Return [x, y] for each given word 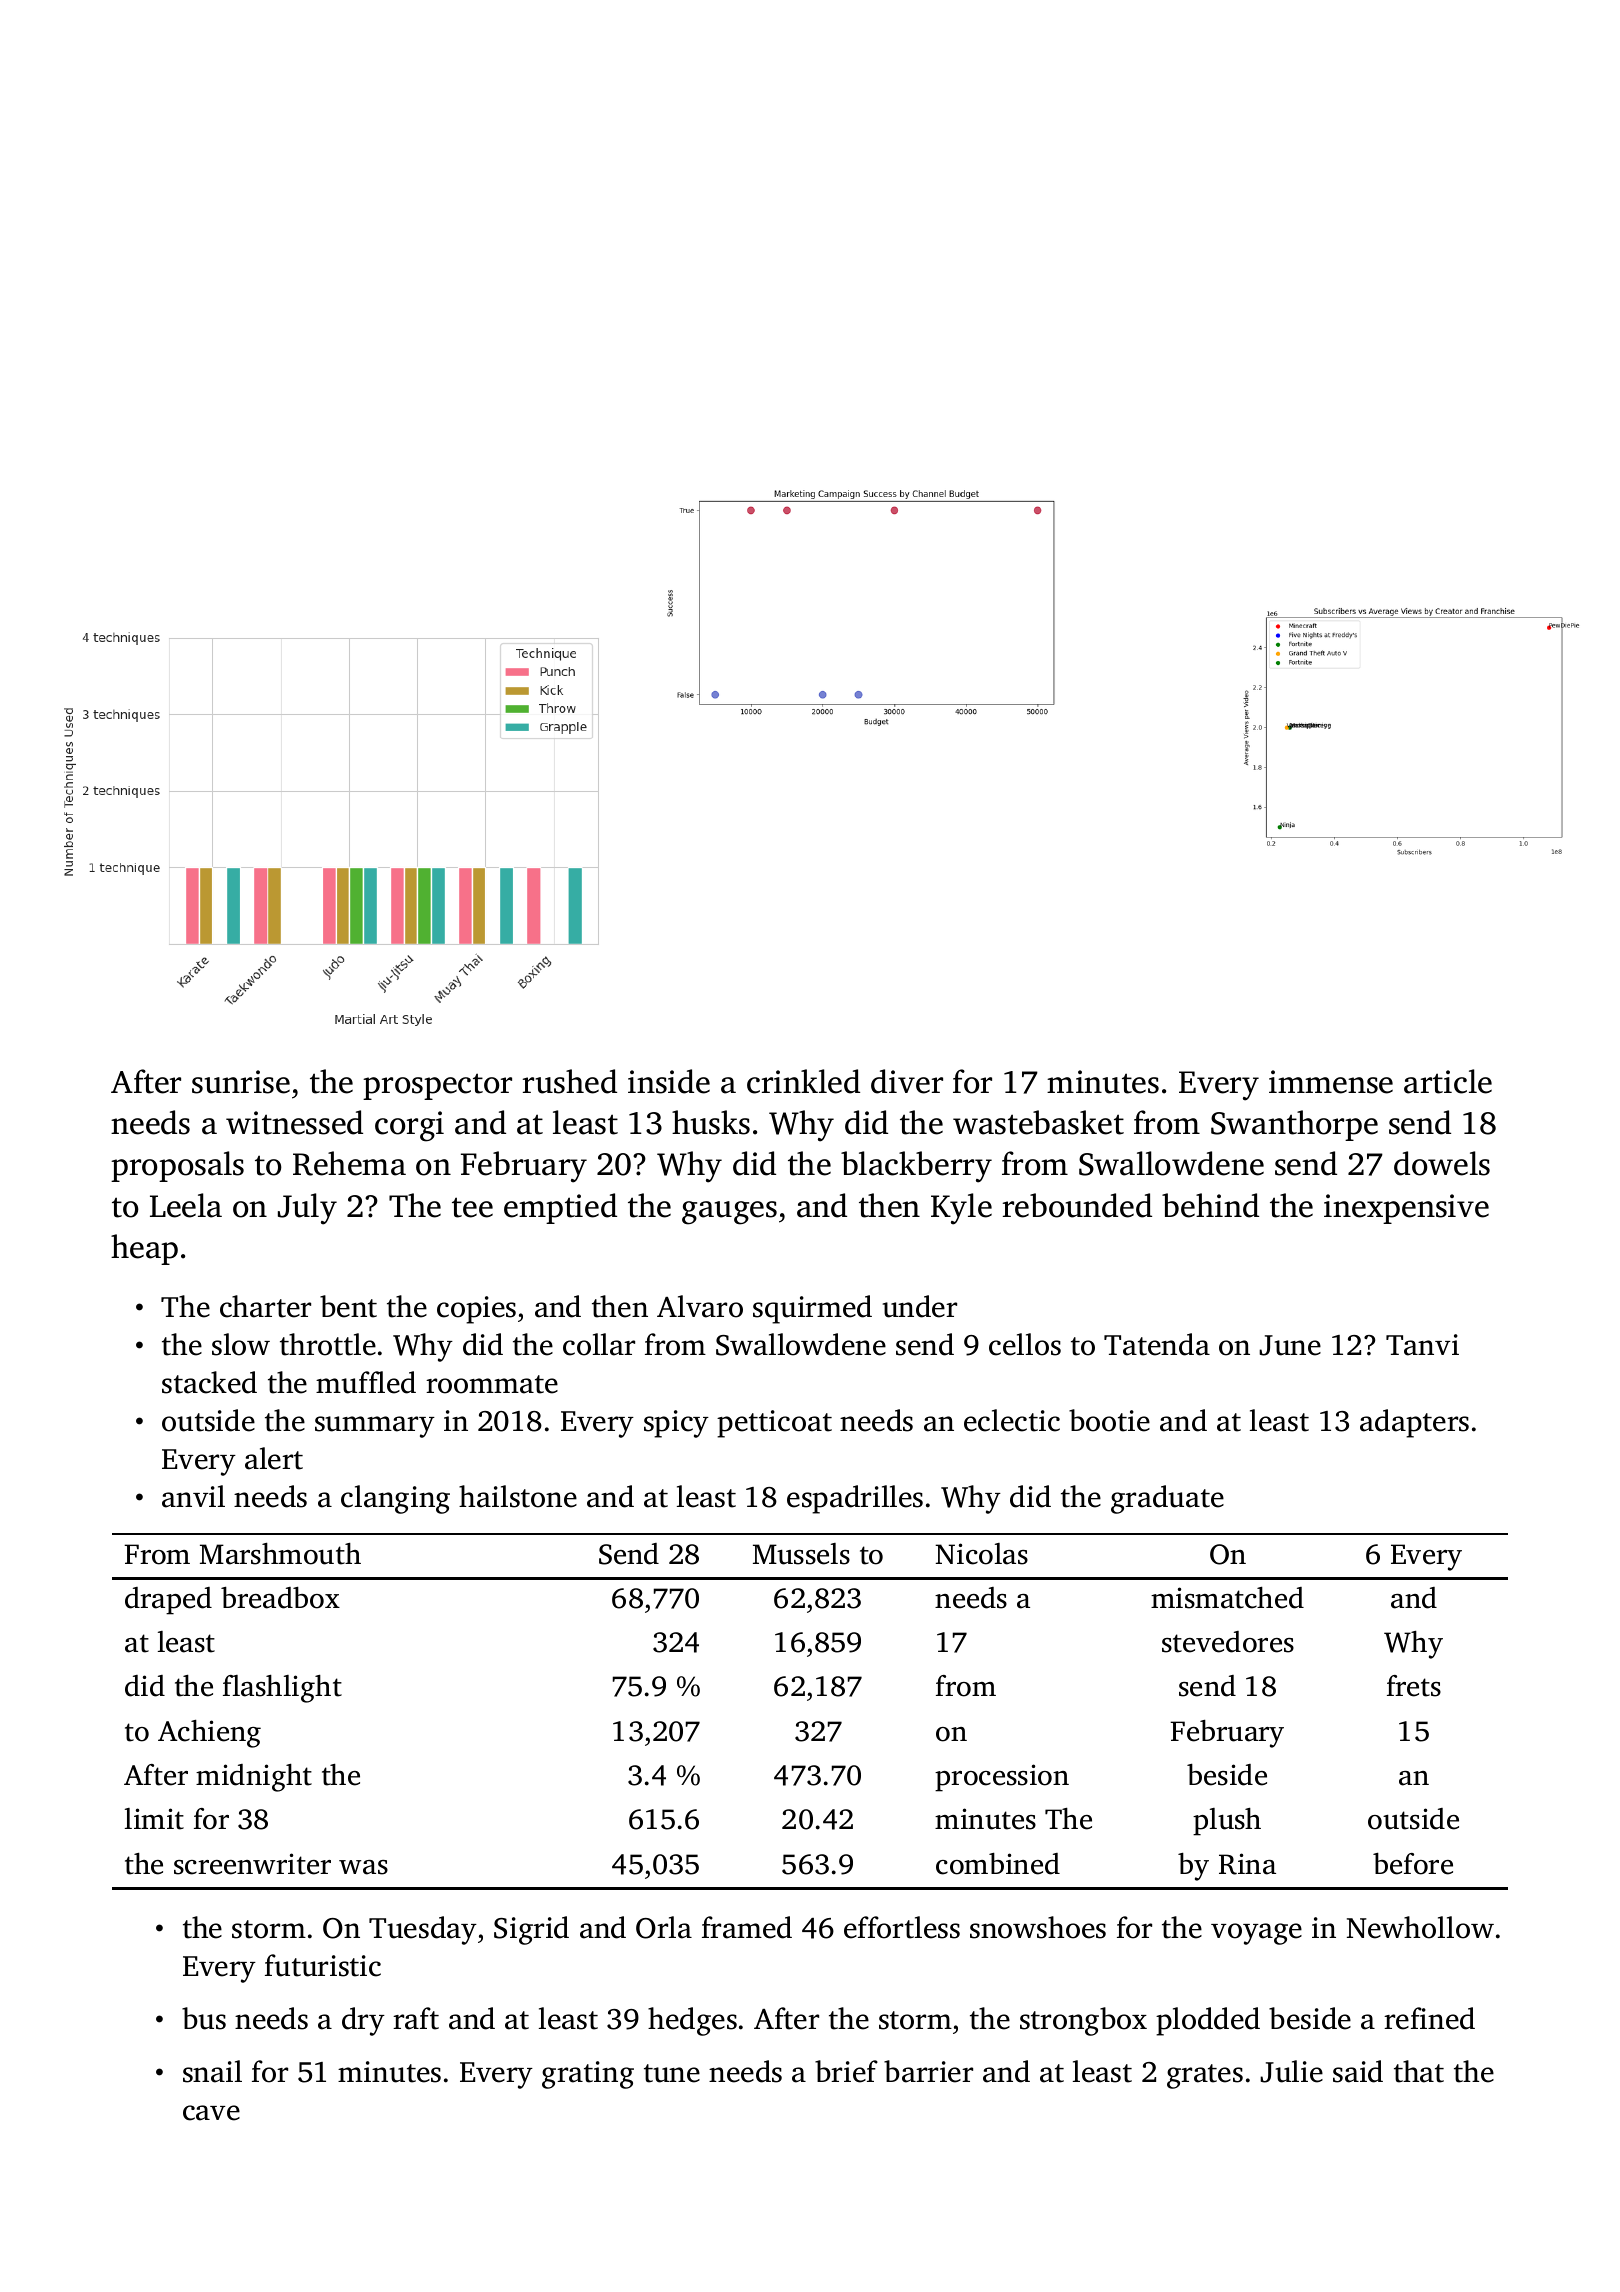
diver [907, 1081]
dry [363, 2021]
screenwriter [252, 1864]
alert [274, 1458]
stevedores [1228, 1642]
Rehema [349, 1163]
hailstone [518, 1496]
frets [1414, 1686]
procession [1002, 1778]
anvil [193, 1496]
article [1448, 1081]
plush [1227, 1822]
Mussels [801, 1554]
